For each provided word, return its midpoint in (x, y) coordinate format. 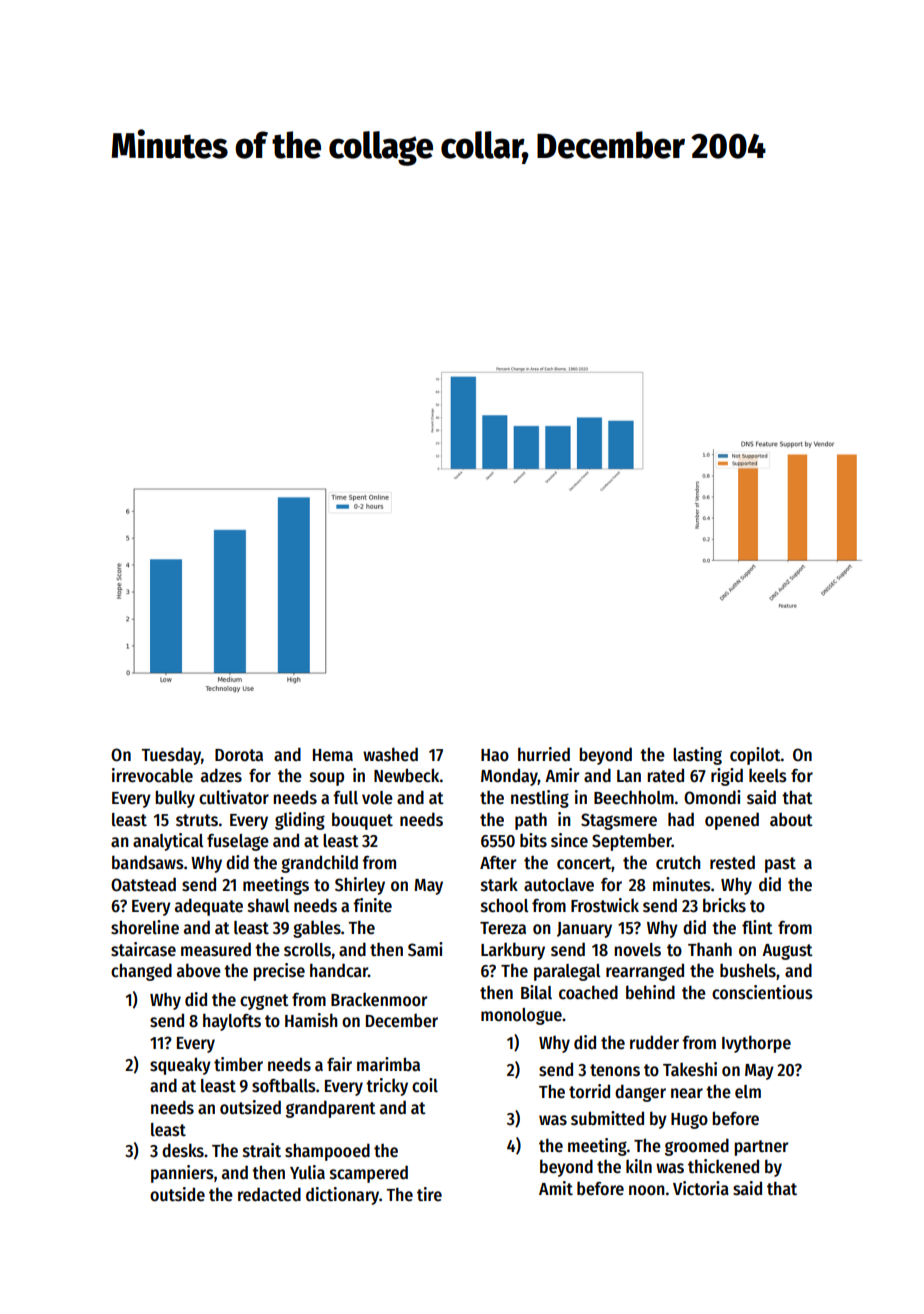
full (345, 798)
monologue (521, 1016)
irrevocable (152, 775)
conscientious (762, 992)
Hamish (311, 1020)
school (504, 905)
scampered (369, 1174)
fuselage (238, 842)
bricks (724, 905)
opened (732, 821)
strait (262, 1150)
